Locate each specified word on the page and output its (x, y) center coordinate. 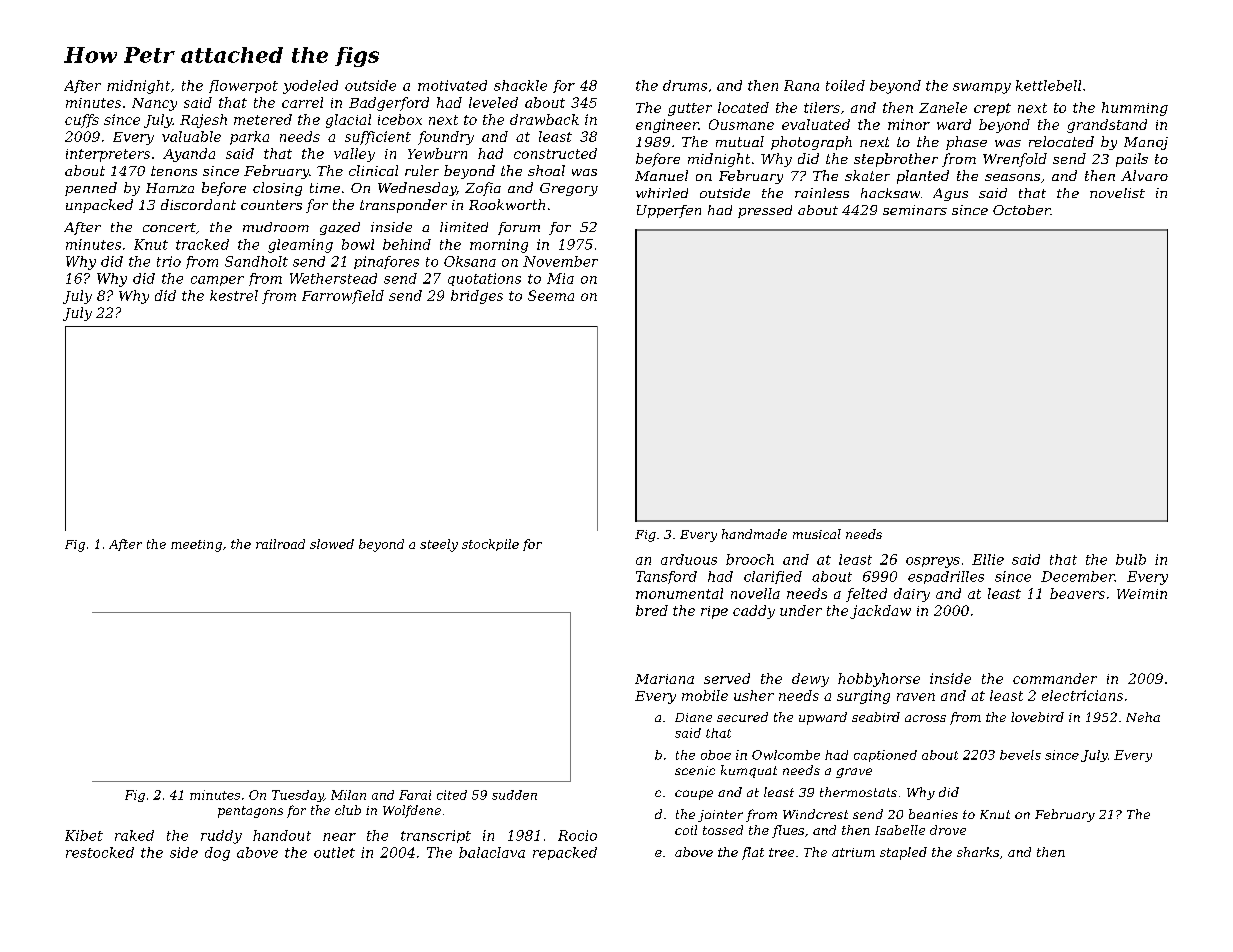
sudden (514, 795)
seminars (915, 210)
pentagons (250, 812)
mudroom (276, 227)
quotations (484, 279)
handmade (754, 534)
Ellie (988, 559)
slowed (332, 544)
